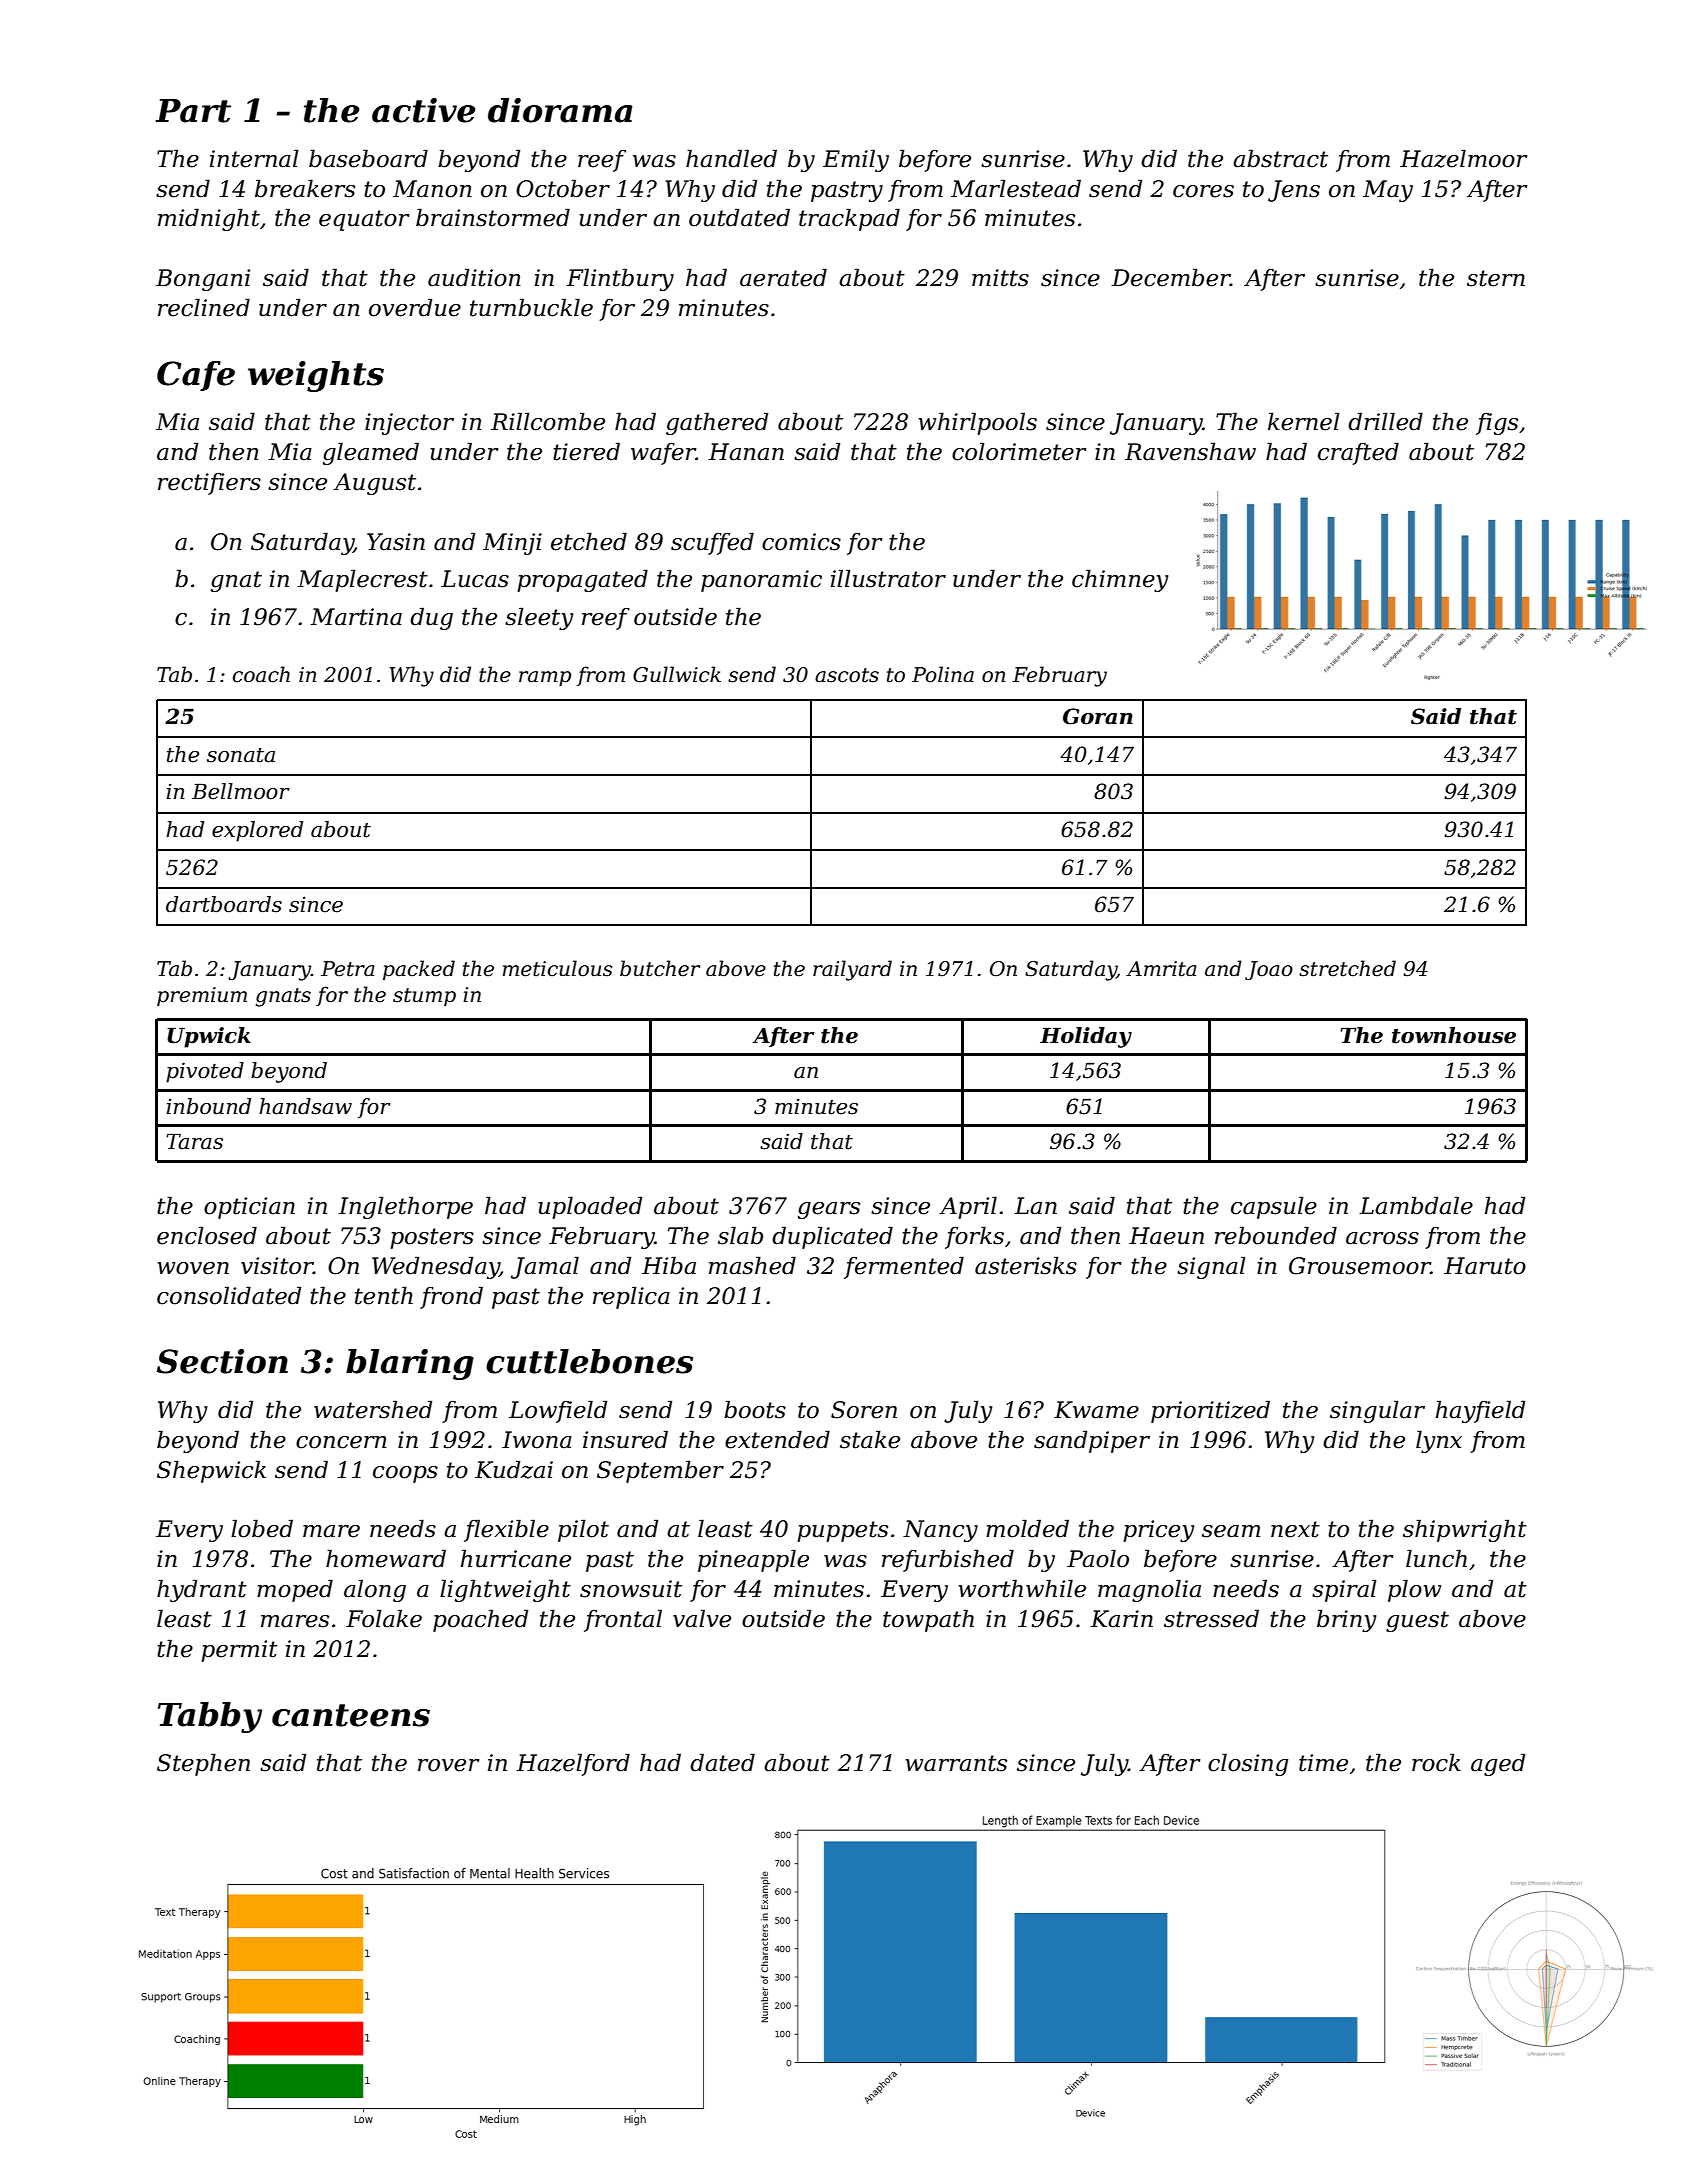  Describe the element at coordinates (1454, 1035) in the document. I see `townhouse` at that location.
